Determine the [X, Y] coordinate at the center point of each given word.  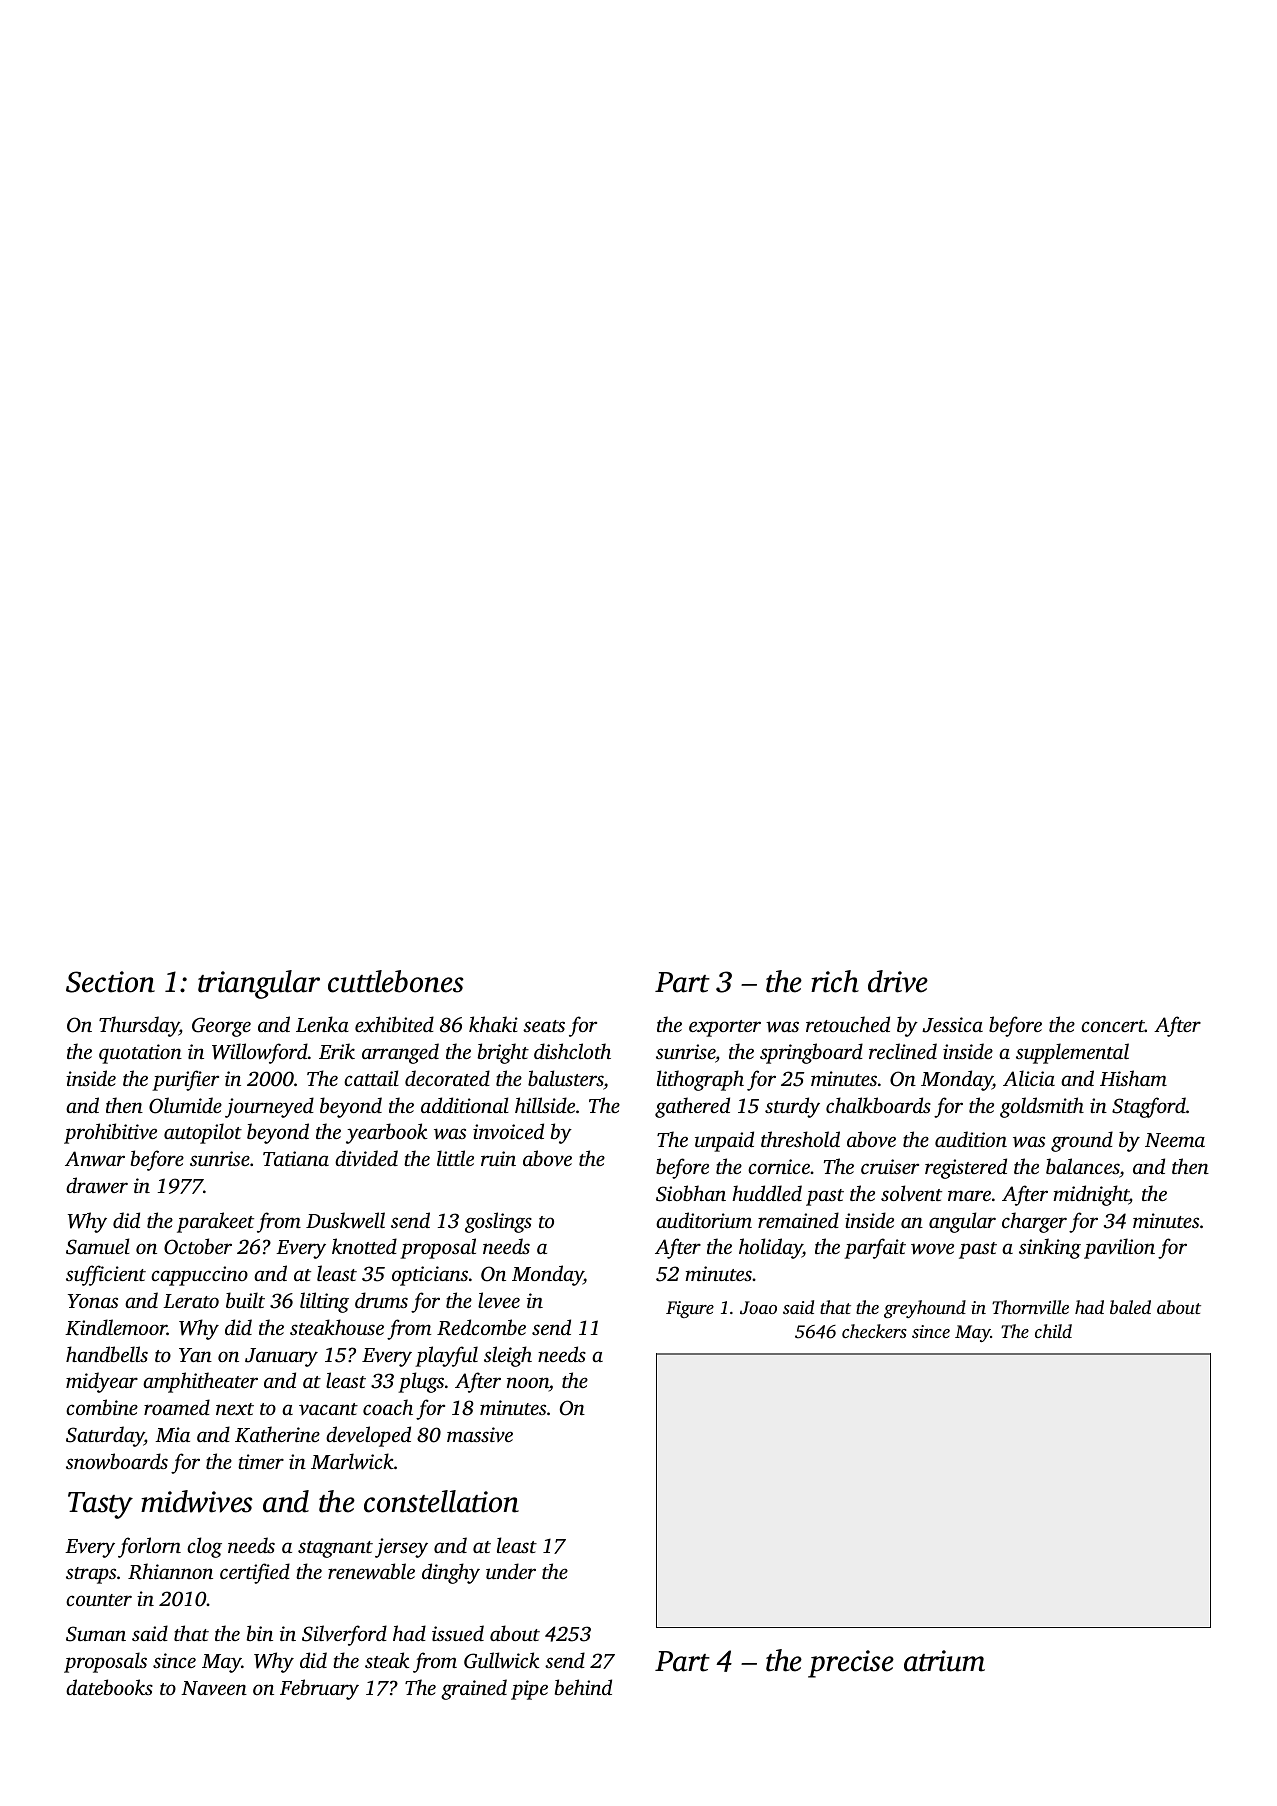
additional [465, 1105]
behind [583, 1687]
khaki [493, 1024]
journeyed [269, 1107]
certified [255, 1573]
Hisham [1133, 1078]
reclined [903, 1051]
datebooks [109, 1687]
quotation [140, 1054]
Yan [195, 1355]
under [511, 1571]
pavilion [1119, 1248]
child [1053, 1331]
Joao [758, 1308]
